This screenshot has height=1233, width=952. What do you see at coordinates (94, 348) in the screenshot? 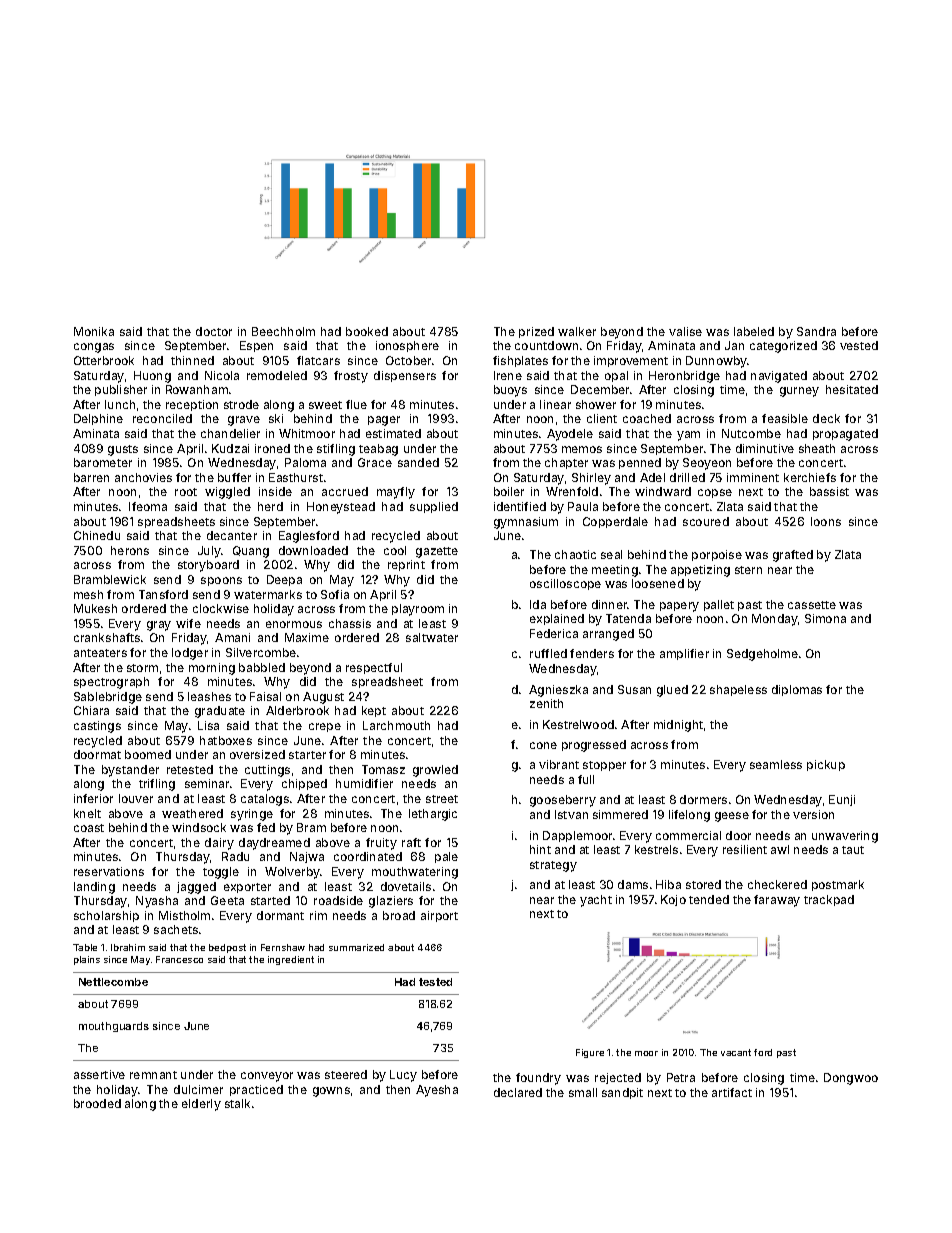
I see `congas` at bounding box center [94, 348].
